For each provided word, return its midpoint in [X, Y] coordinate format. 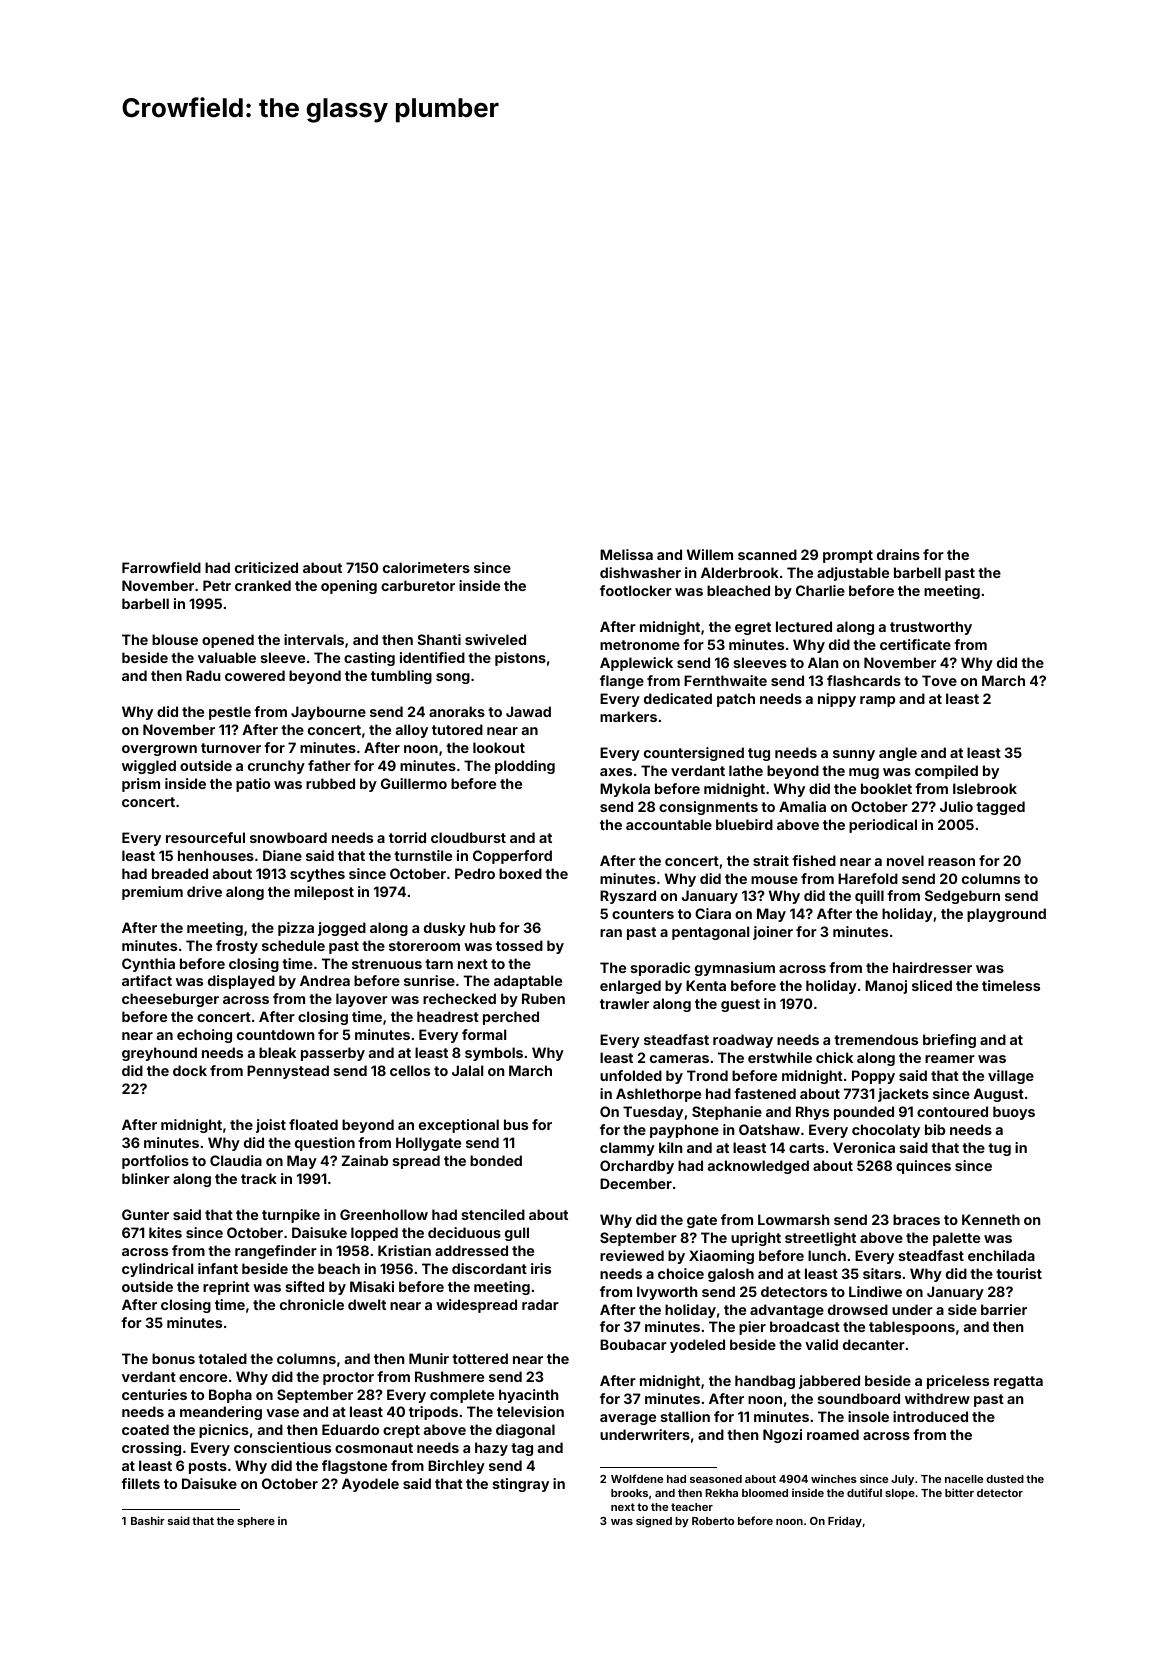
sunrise [429, 980]
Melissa [626, 554]
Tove [939, 680]
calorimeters [426, 567]
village [1011, 1077]
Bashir [148, 1520]
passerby [333, 1054]
